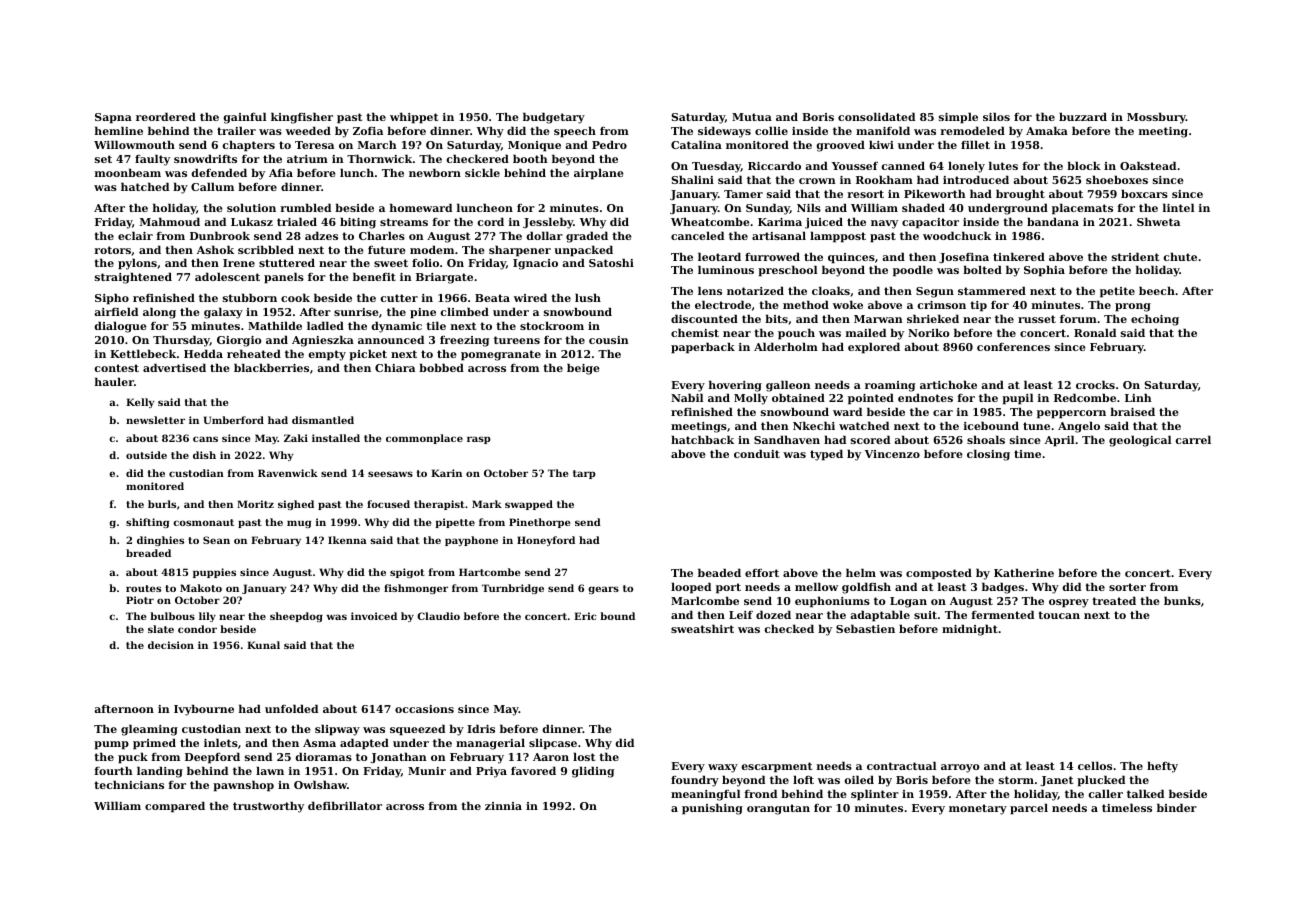 Image resolution: width=1308 pixels, height=924 pixels. I want to click on geological, so click(1140, 441).
